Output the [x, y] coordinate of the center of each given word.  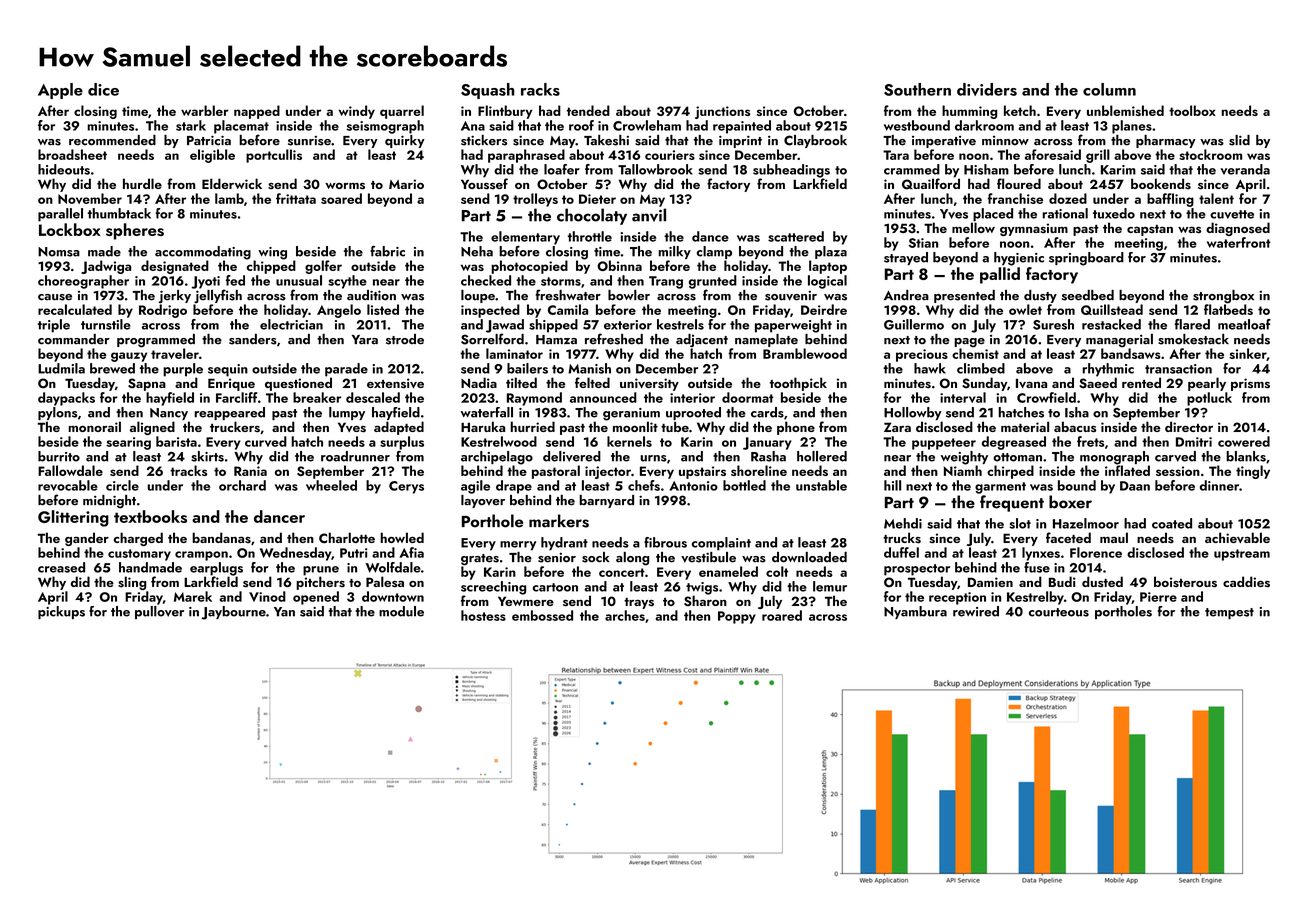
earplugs [216, 569]
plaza [831, 252]
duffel [901, 552]
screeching [493, 588]
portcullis [274, 156]
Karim [1118, 170]
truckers [235, 427]
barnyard [606, 501]
